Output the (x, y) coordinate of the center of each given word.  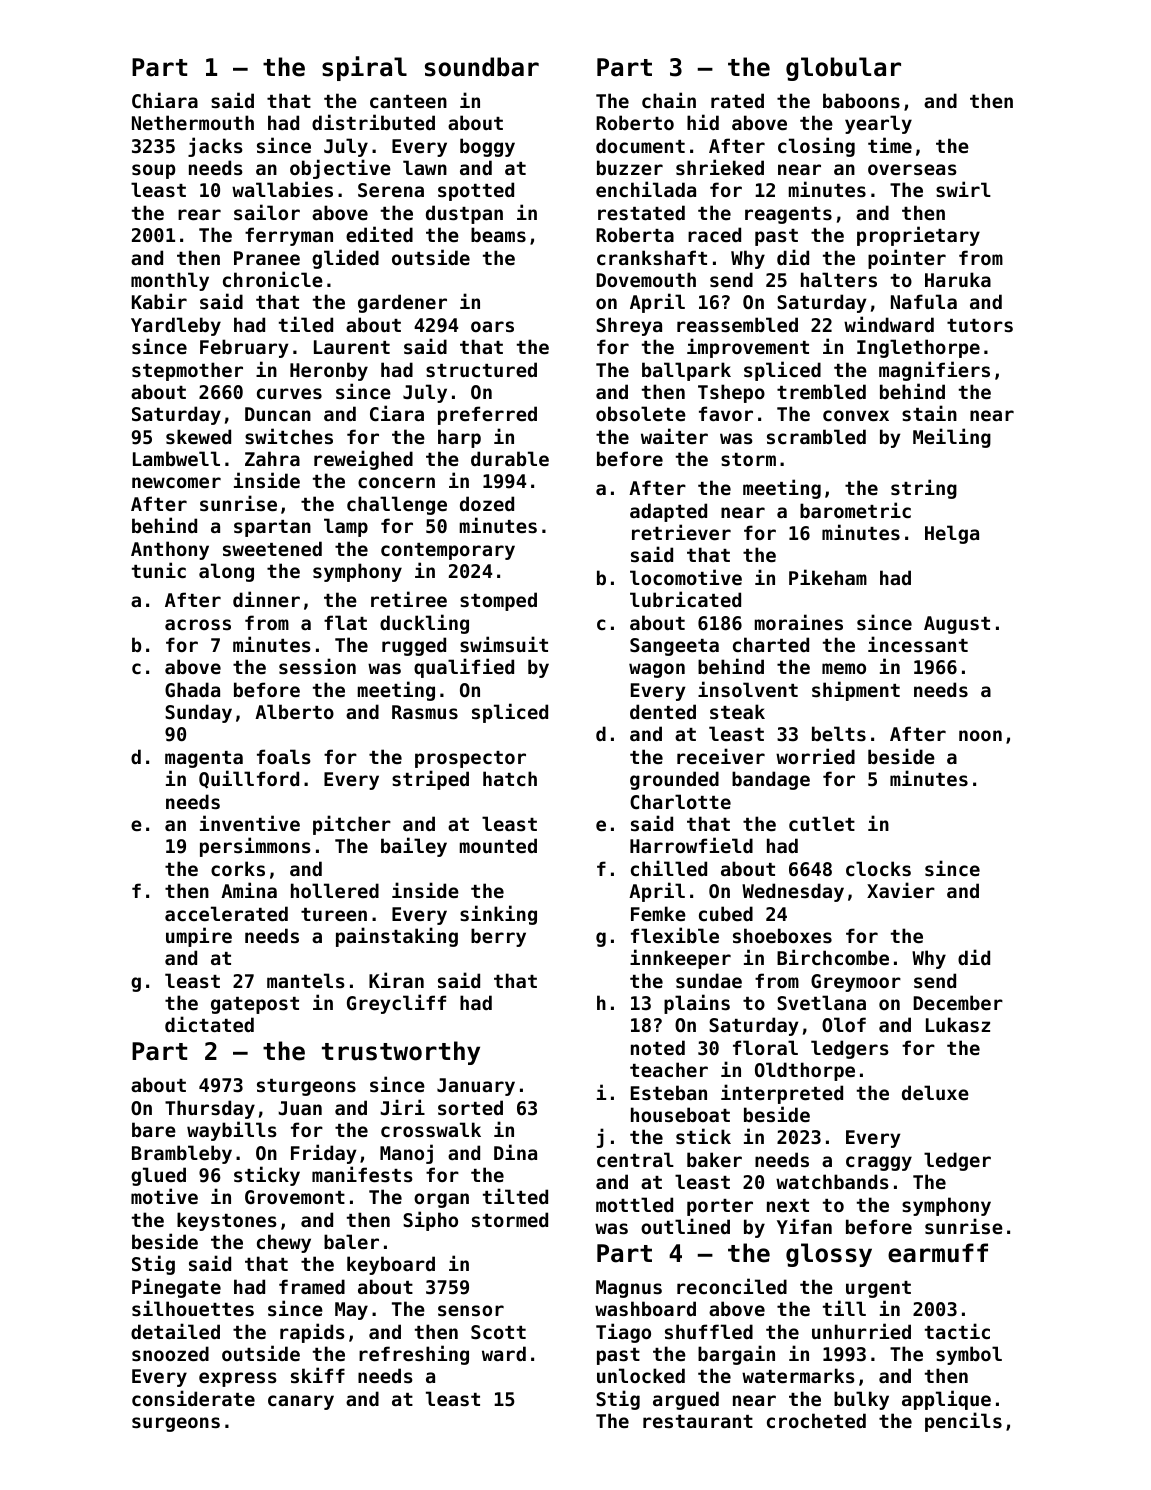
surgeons (176, 1424)
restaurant (698, 1421)
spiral (364, 68)
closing (816, 147)
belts (839, 734)
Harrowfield (691, 845)
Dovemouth (646, 279)
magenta (204, 759)
